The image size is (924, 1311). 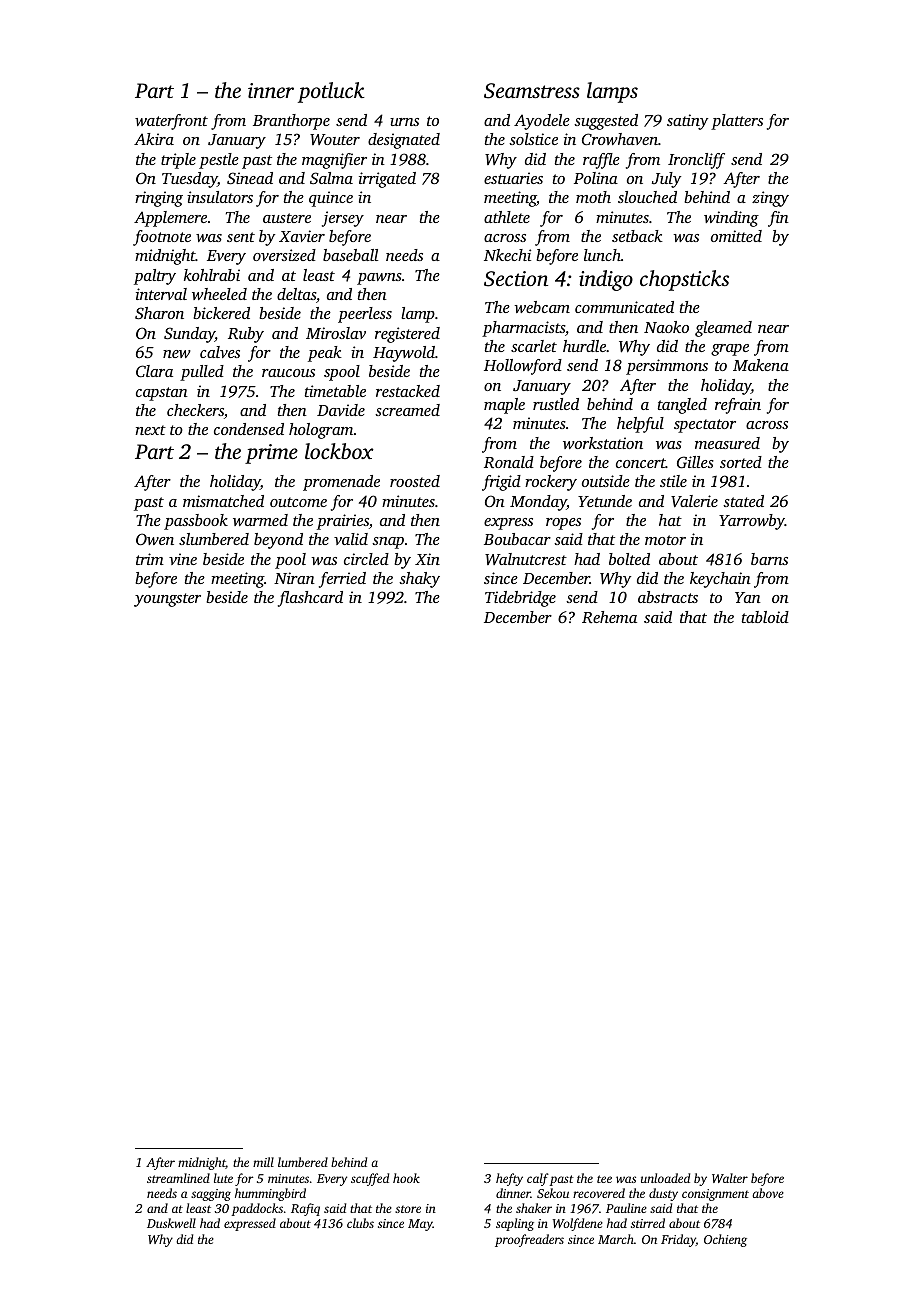 What do you see at coordinates (427, 559) in the screenshot?
I see `Xin` at bounding box center [427, 559].
